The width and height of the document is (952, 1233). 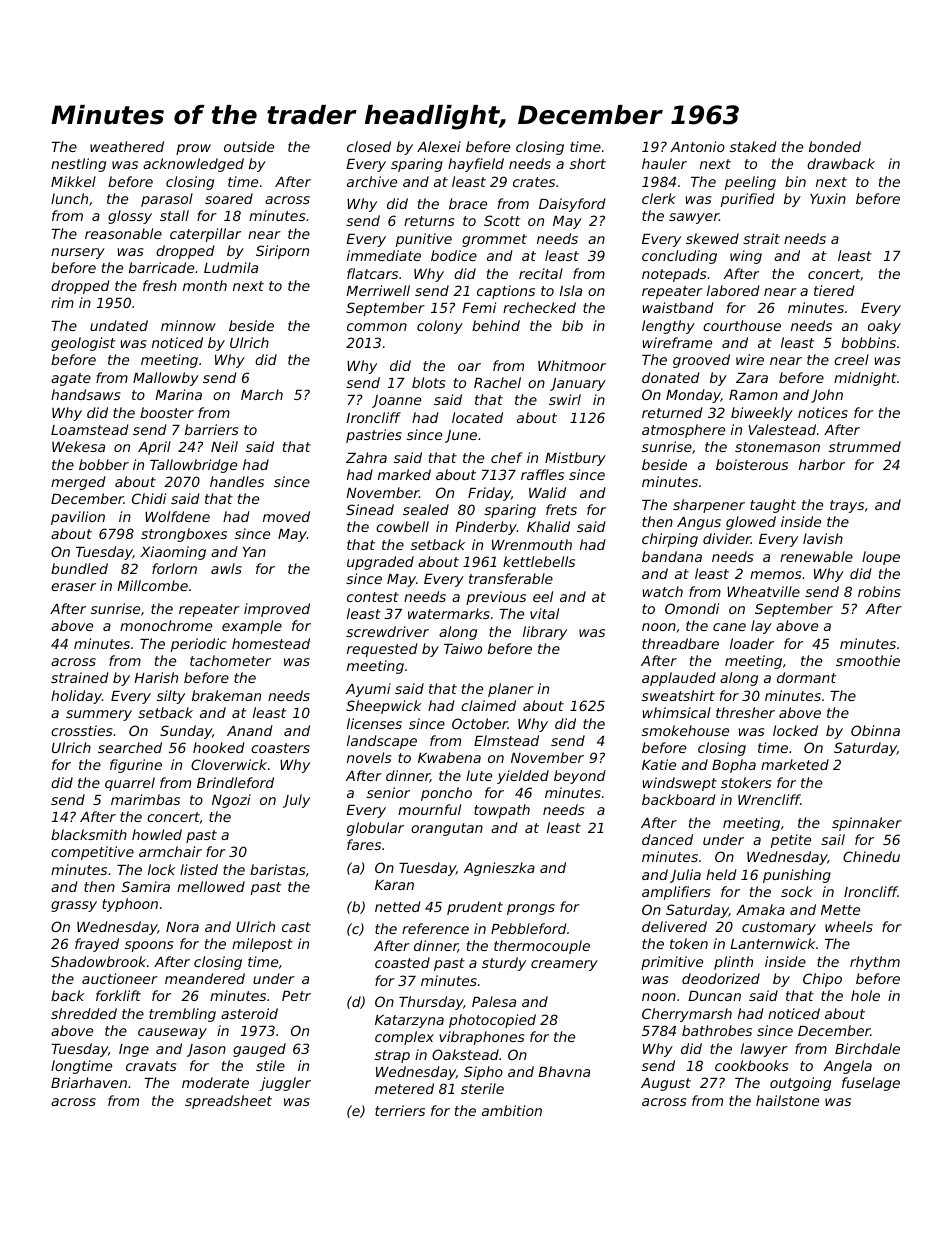 What do you see at coordinates (388, 792) in the document?
I see `senior` at bounding box center [388, 792].
